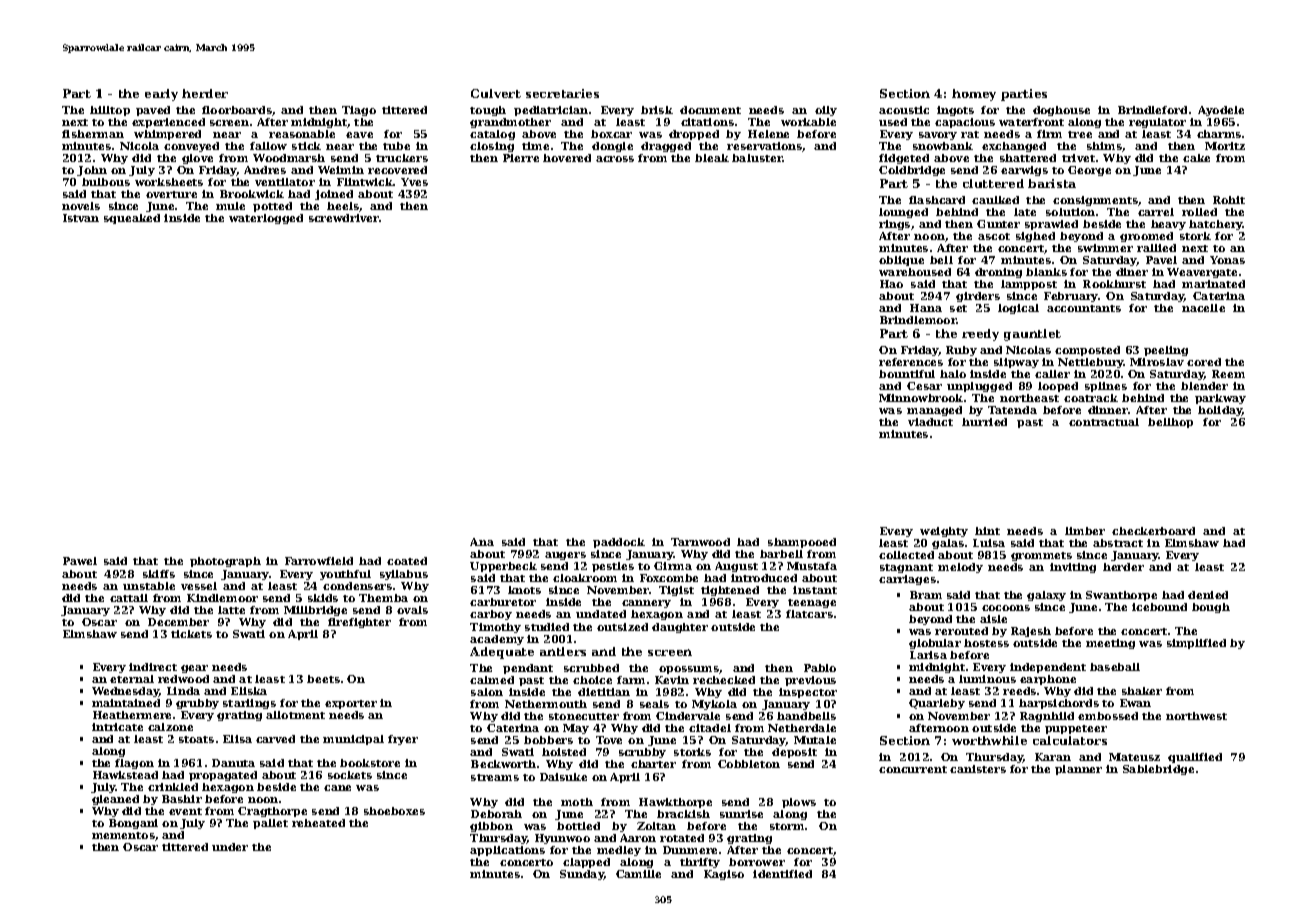 The image size is (1308, 924). I want to click on introduced, so click(764, 578).
